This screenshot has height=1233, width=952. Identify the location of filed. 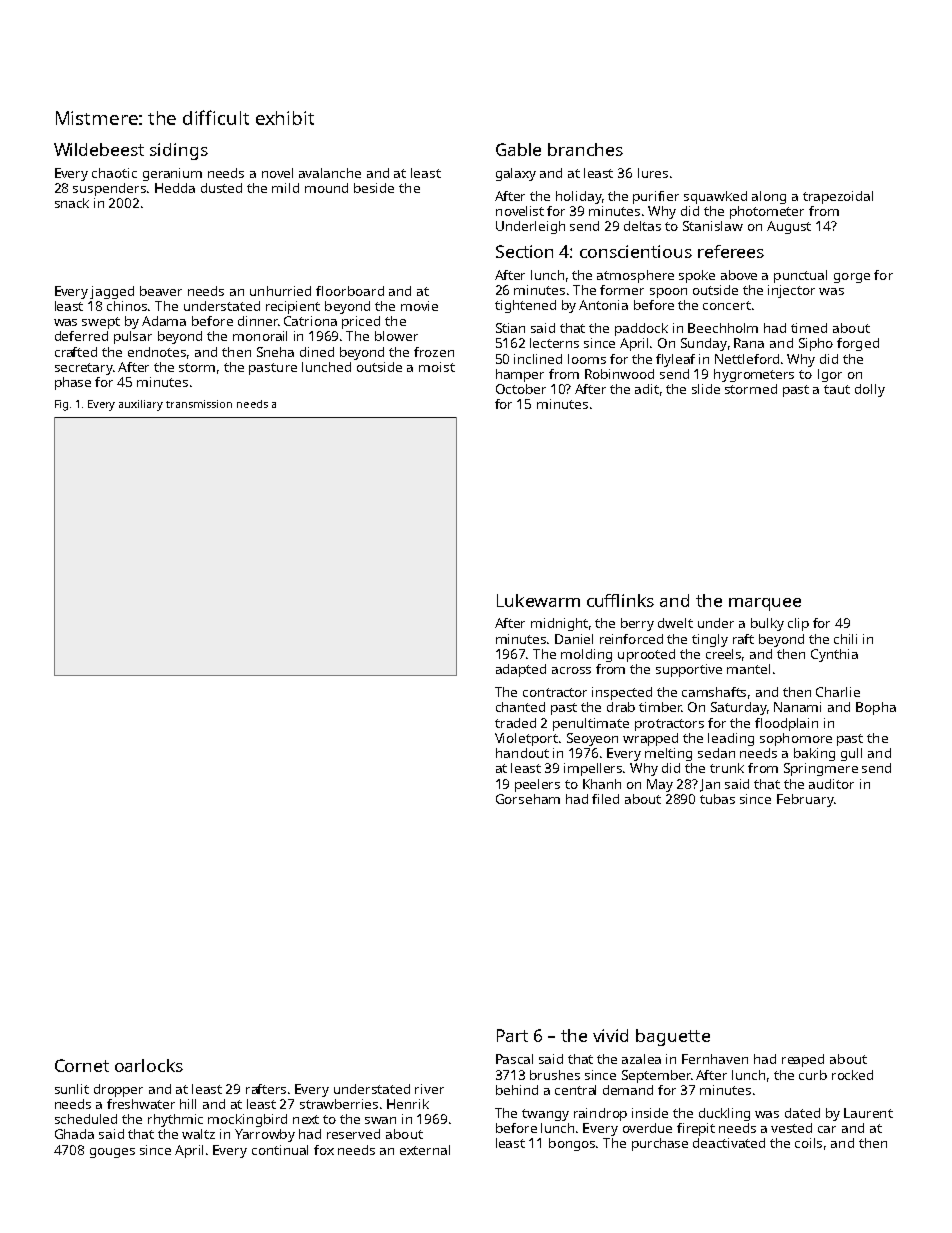
(605, 799).
